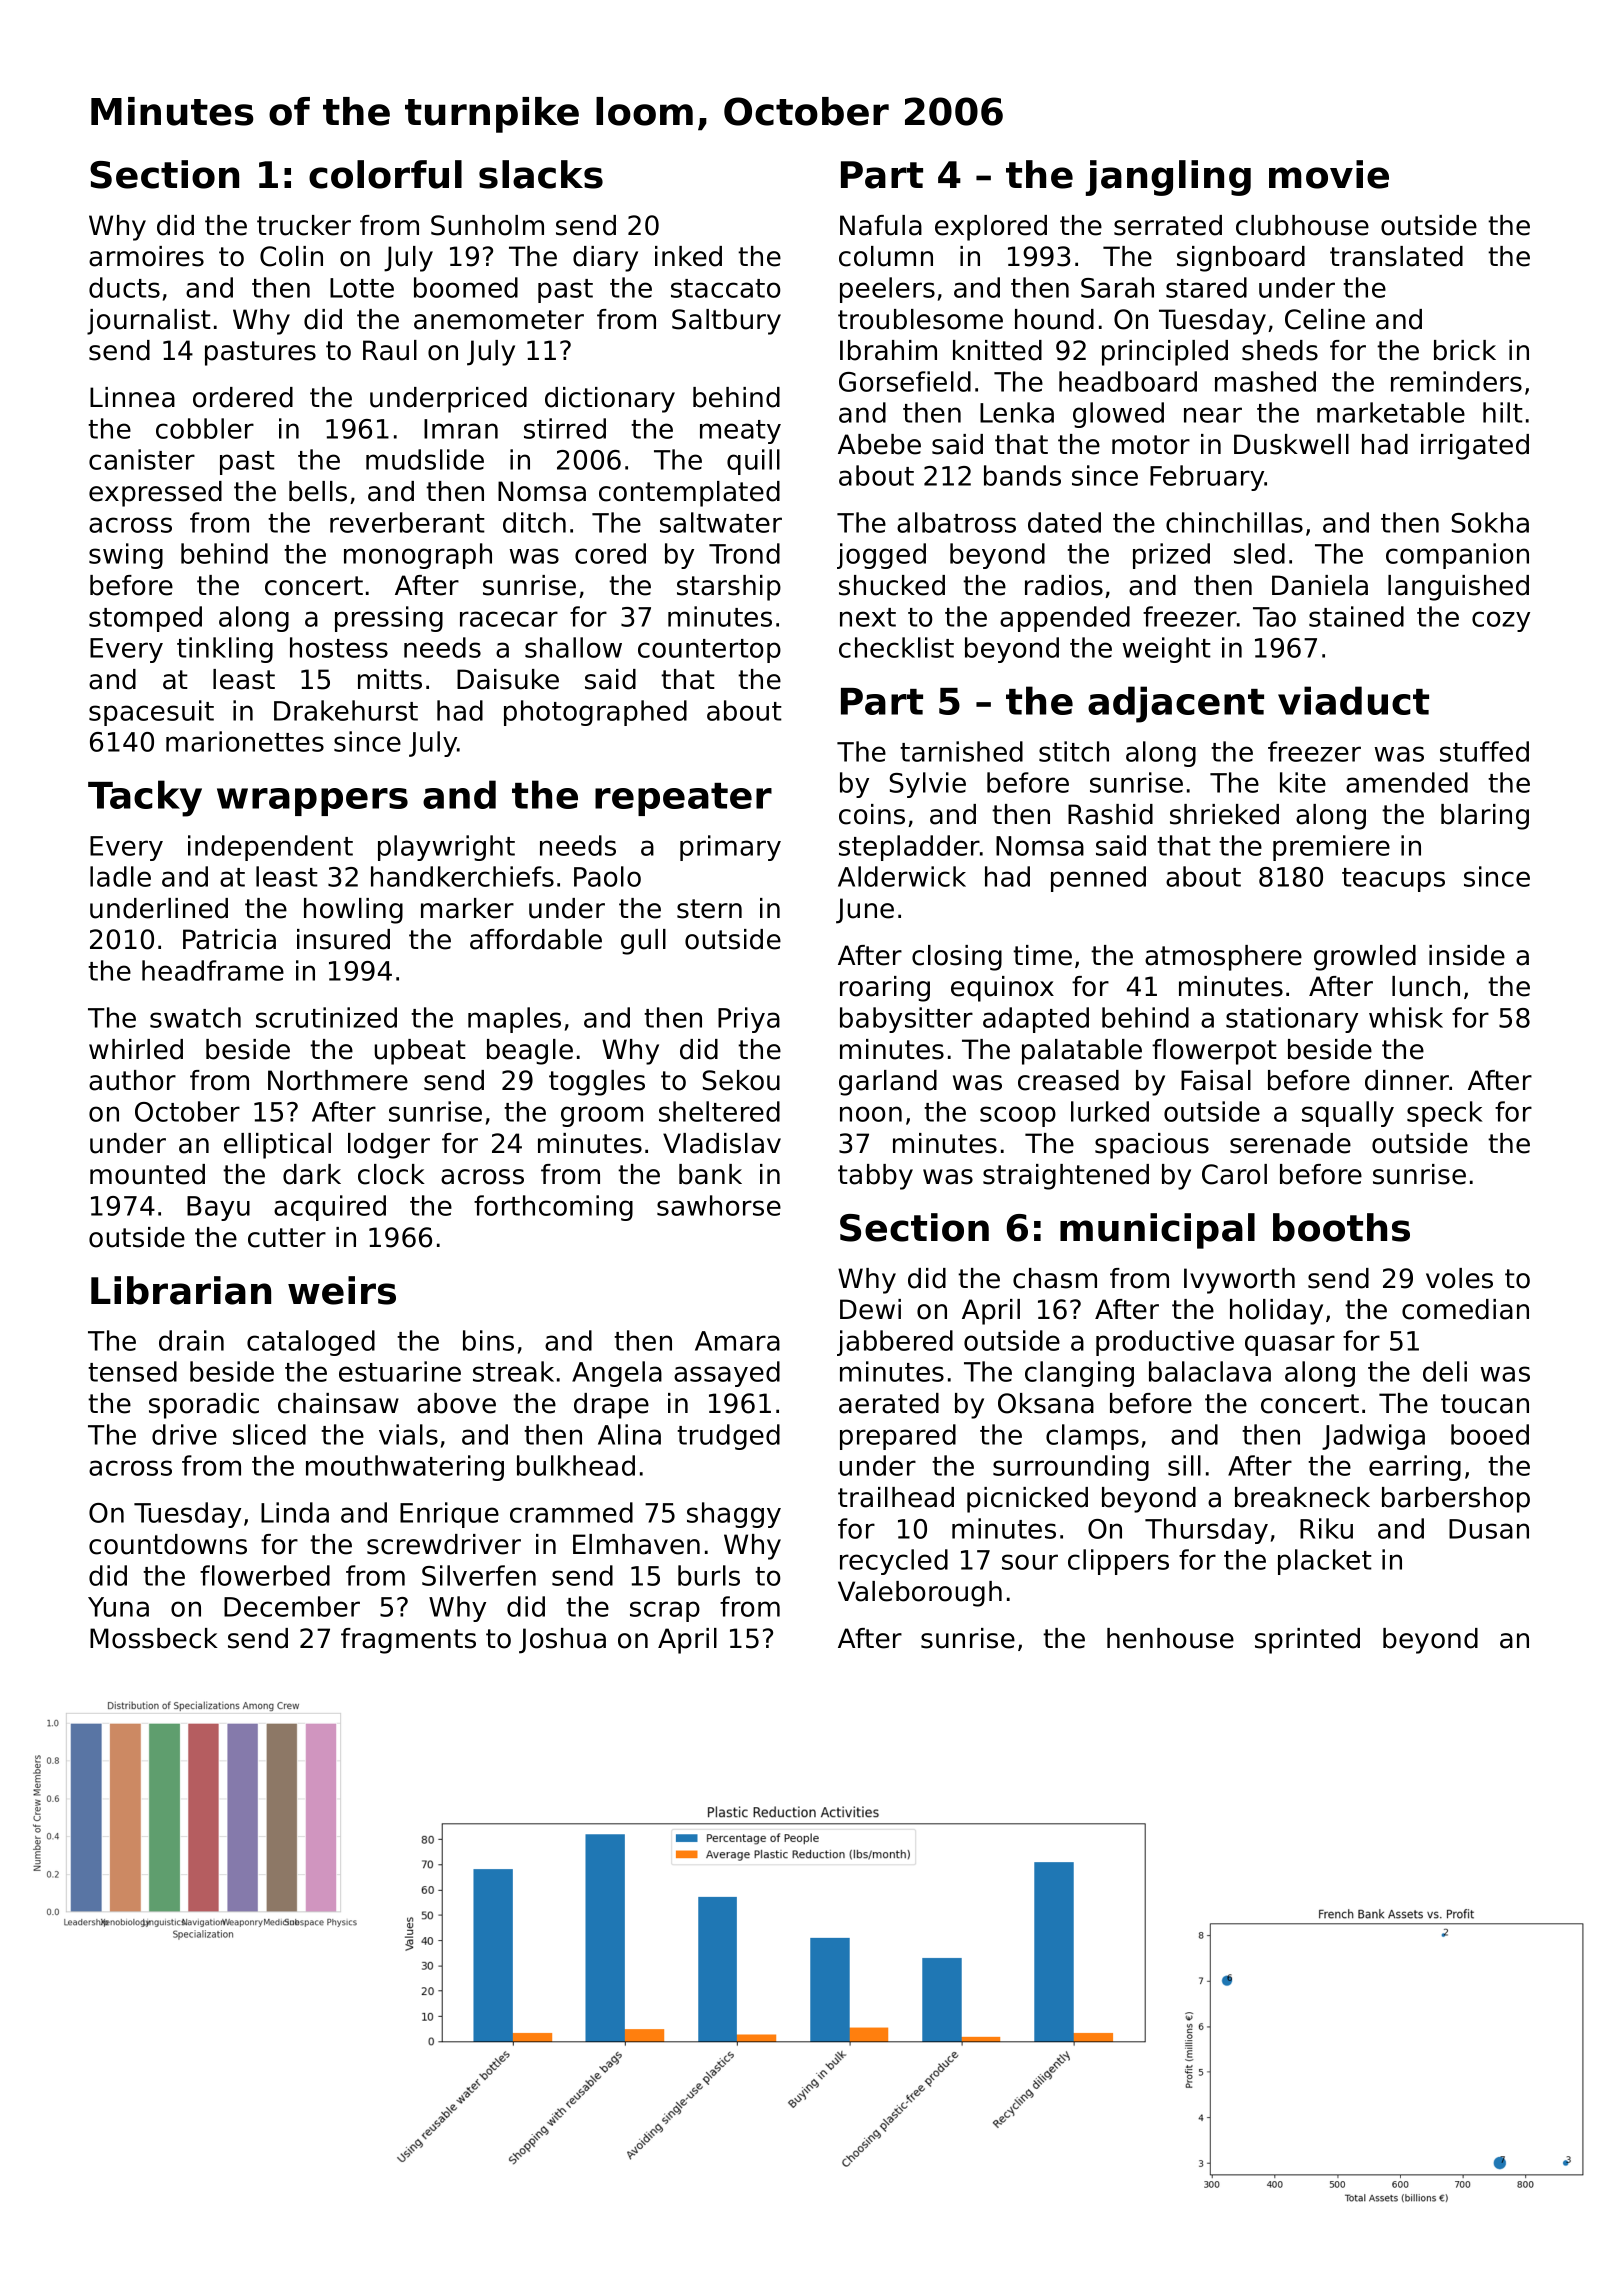  I want to click on fragments, so click(408, 1641).
